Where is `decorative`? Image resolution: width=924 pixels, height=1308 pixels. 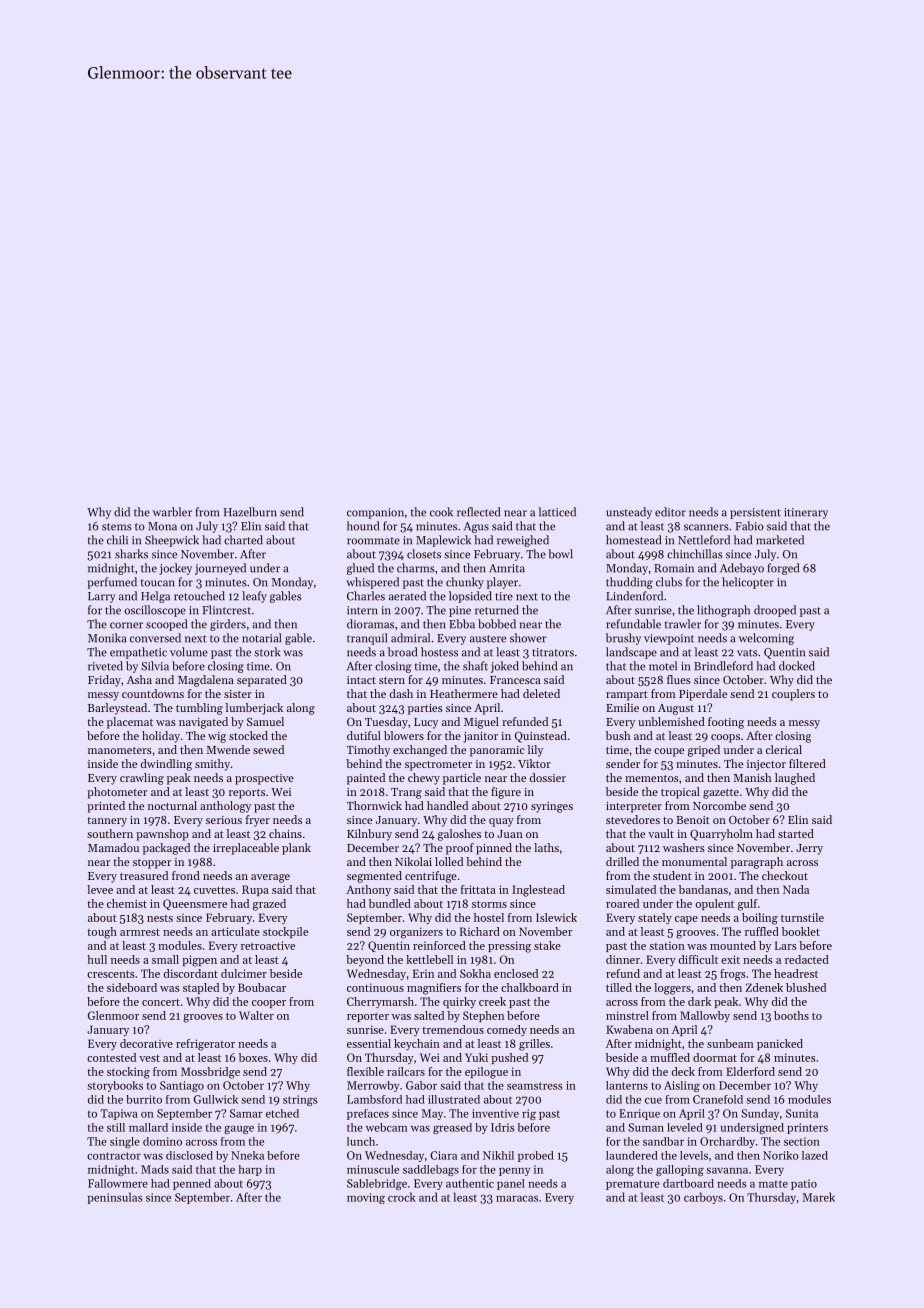
decorative is located at coordinates (146, 1043).
